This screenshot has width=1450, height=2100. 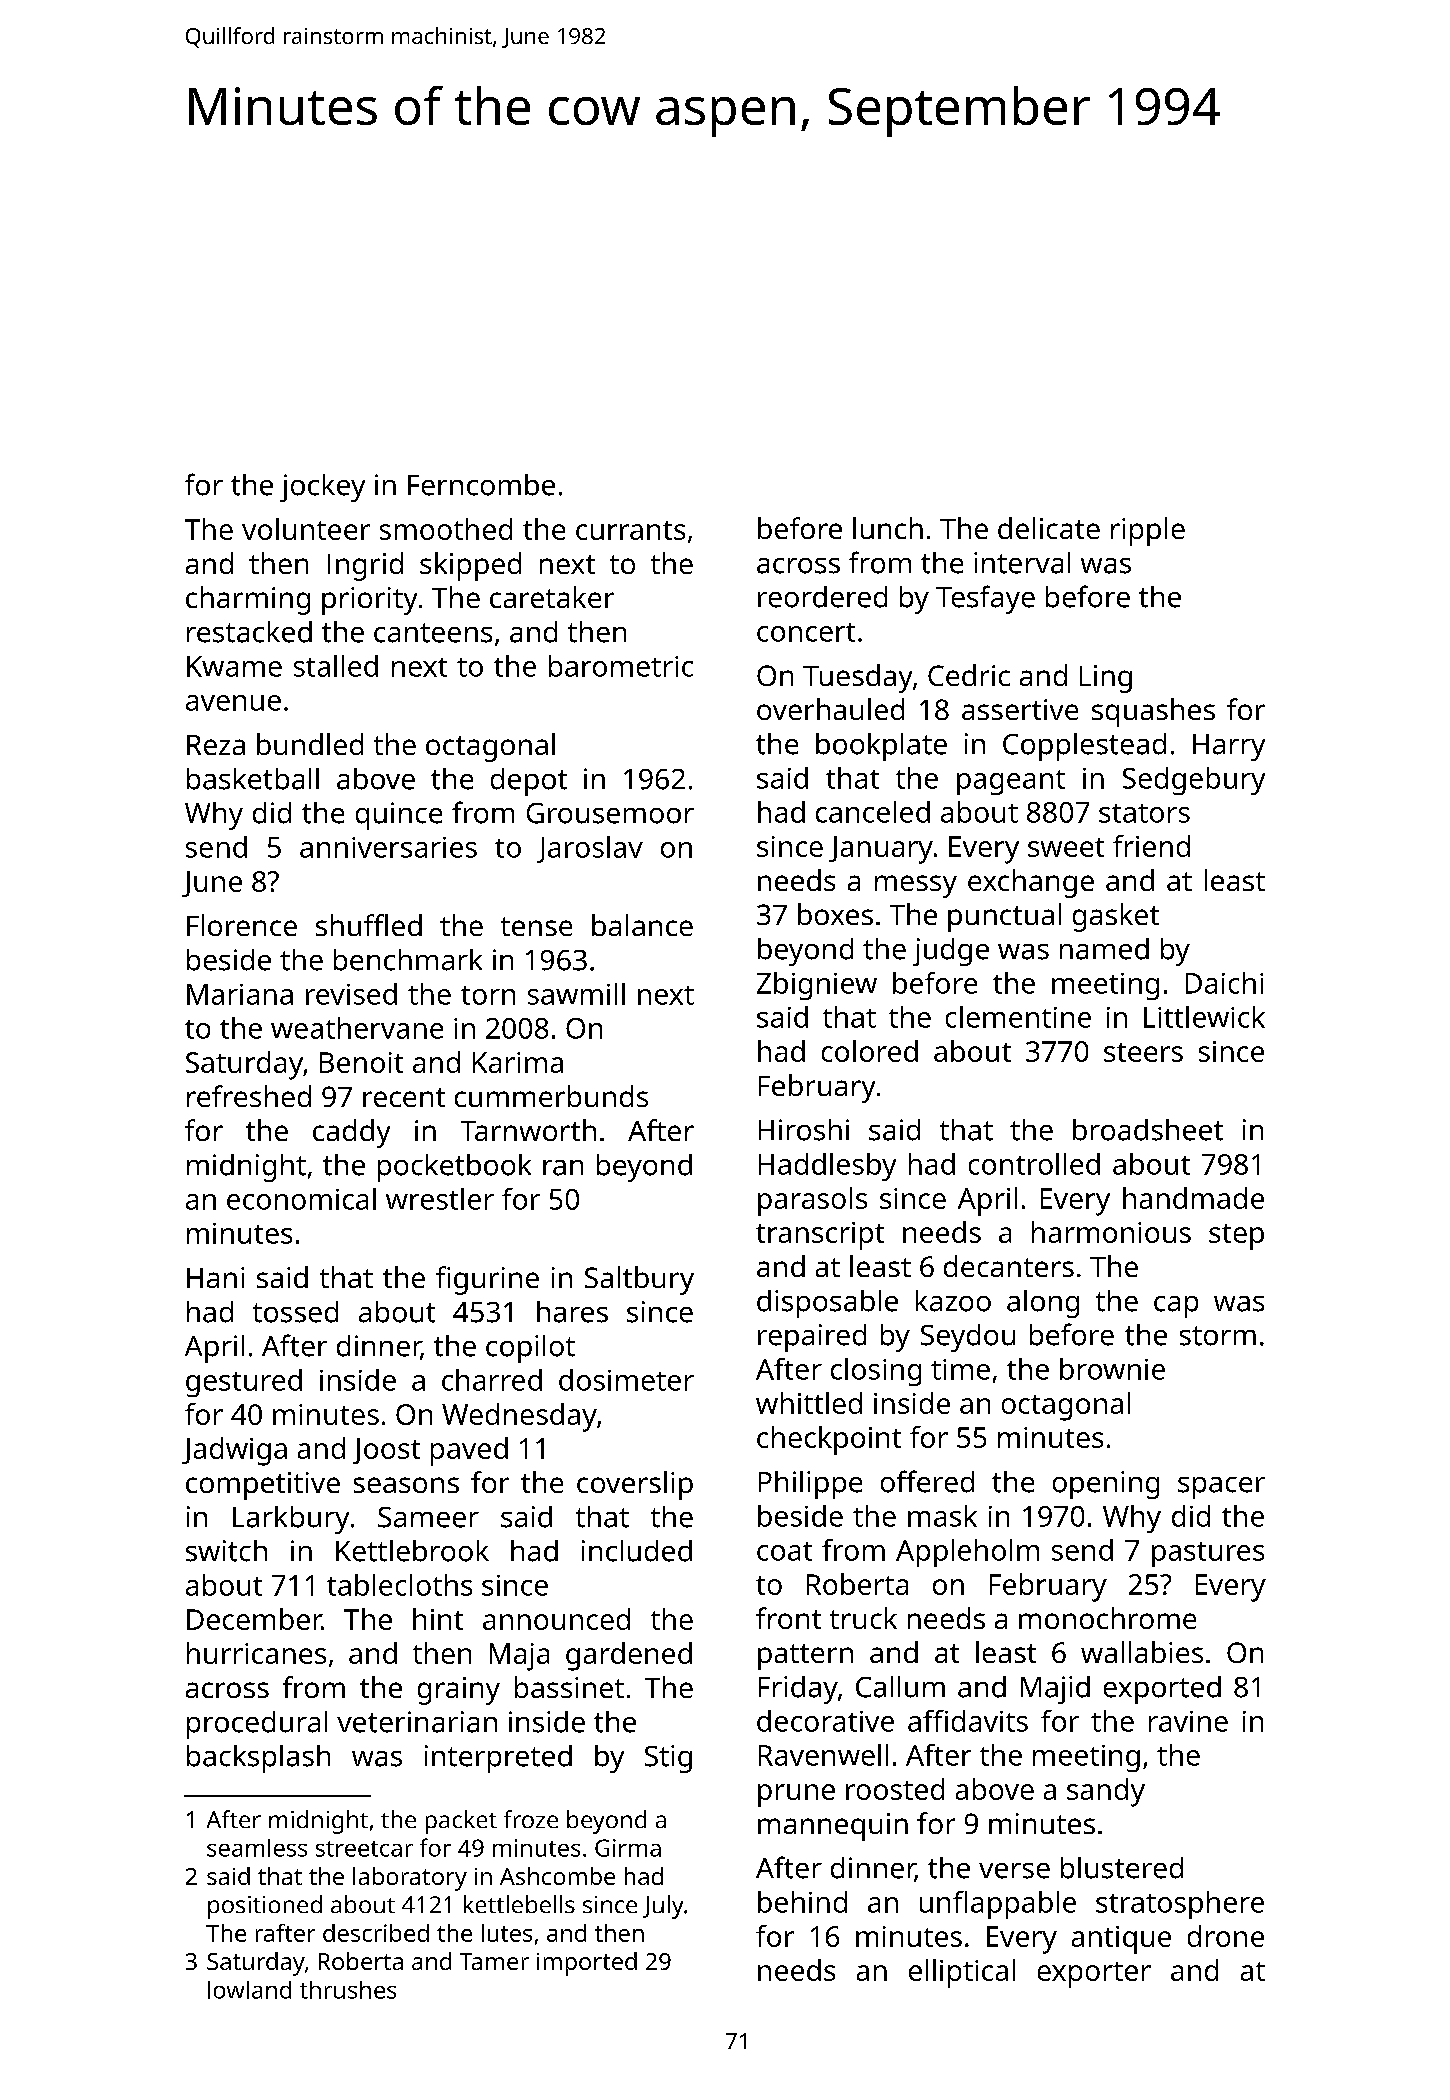 What do you see at coordinates (610, 813) in the screenshot?
I see `Grousemoor` at bounding box center [610, 813].
